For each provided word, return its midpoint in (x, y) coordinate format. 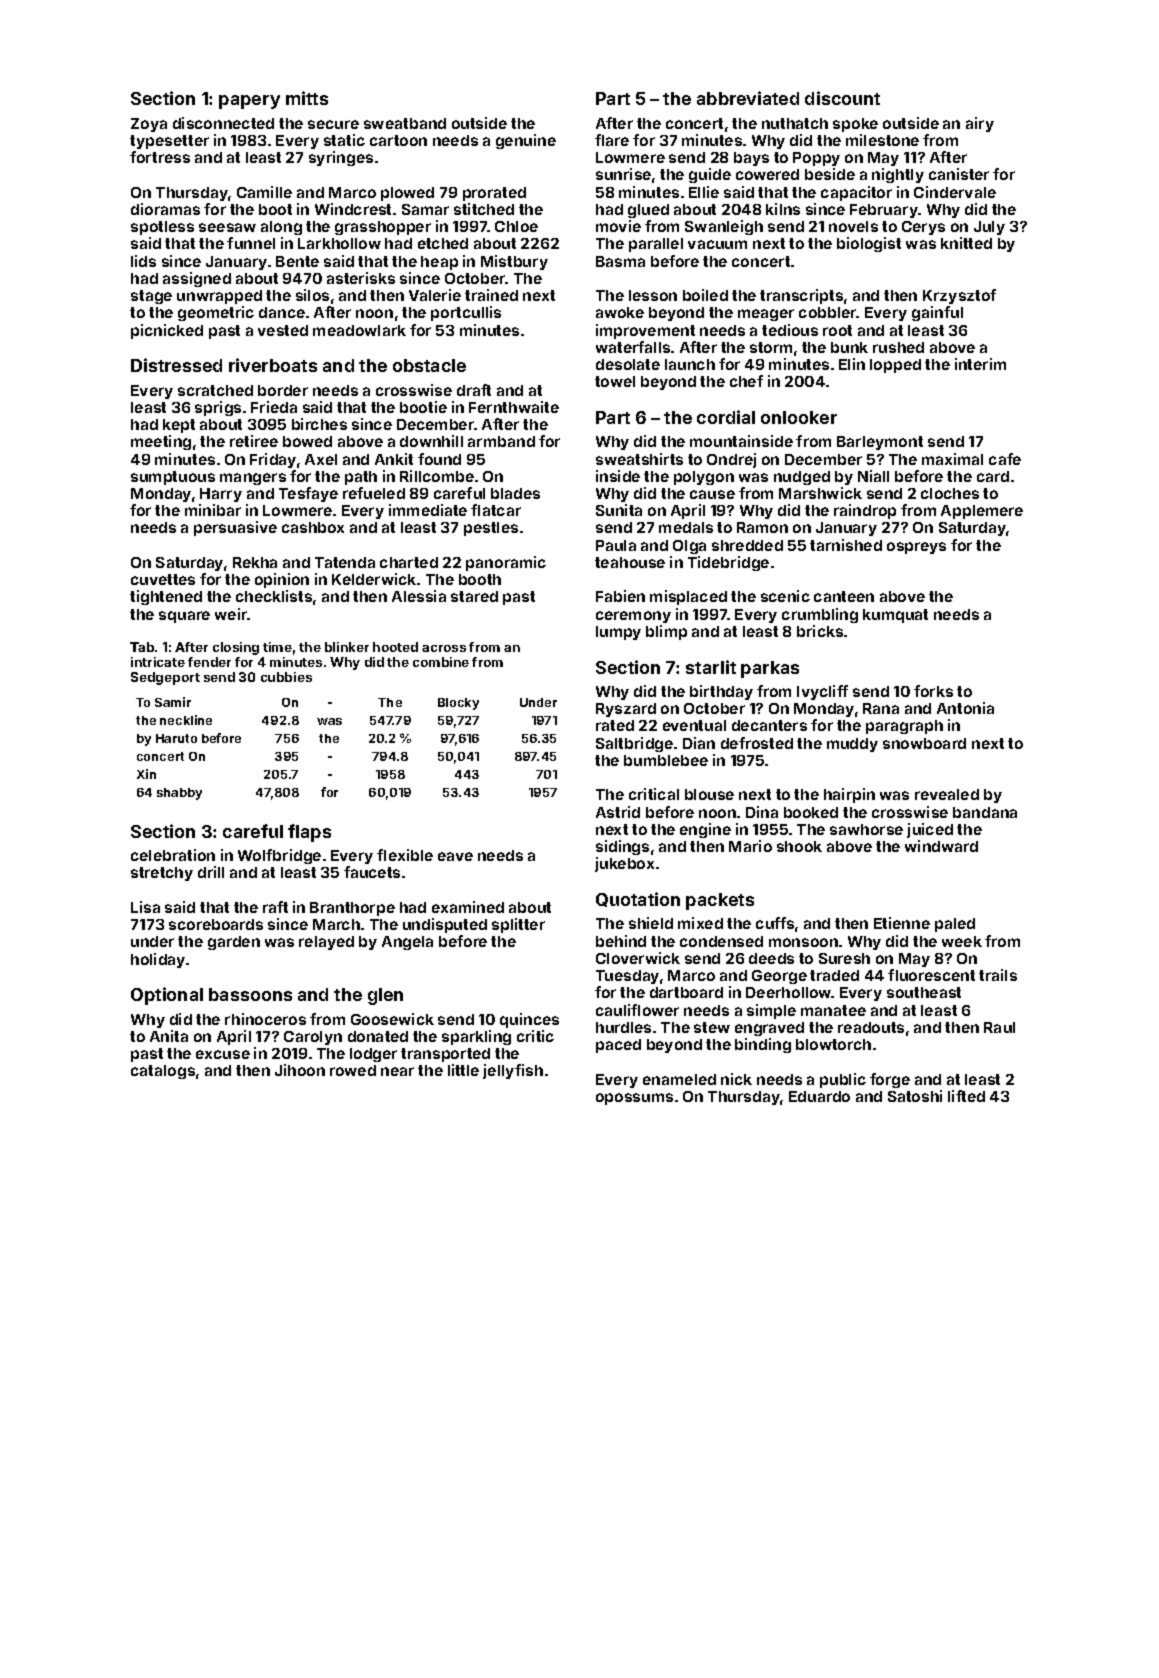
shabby (179, 794)
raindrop (865, 511)
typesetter (169, 142)
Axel (321, 459)
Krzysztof (959, 296)
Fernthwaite (514, 407)
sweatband (405, 123)
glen (385, 996)
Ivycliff (822, 692)
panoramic (506, 563)
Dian (699, 743)
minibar (213, 510)
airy (980, 124)
